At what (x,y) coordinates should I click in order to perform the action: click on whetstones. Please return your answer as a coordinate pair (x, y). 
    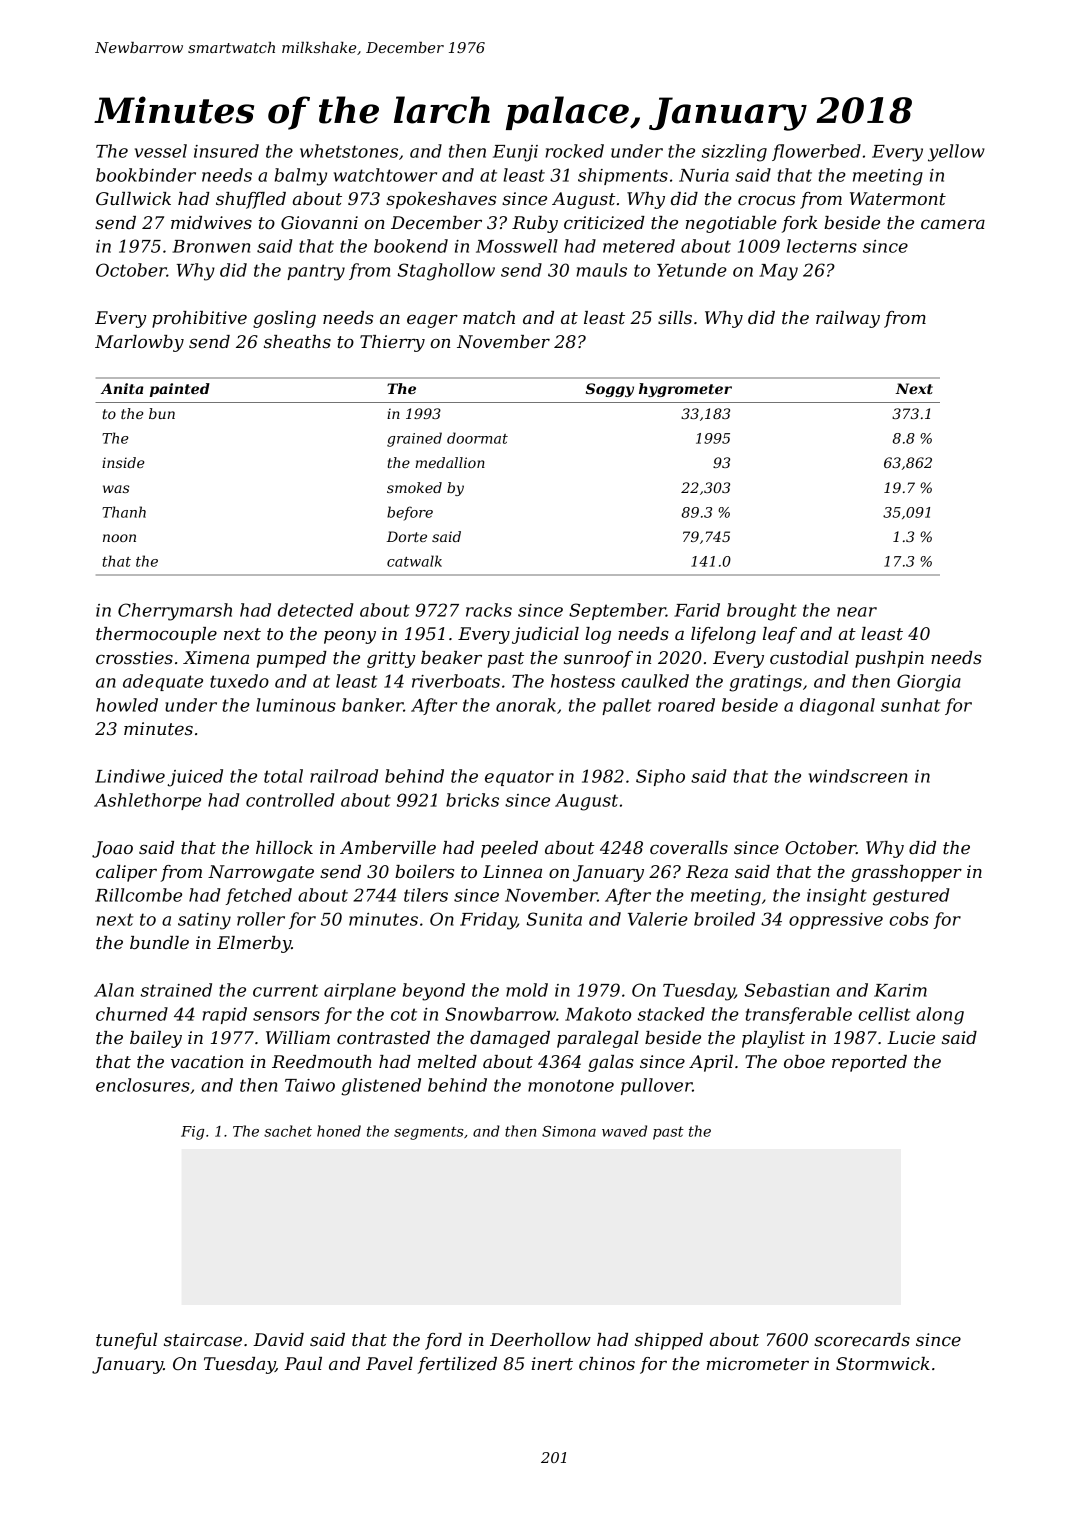
    Looking at the image, I should click on (349, 151).
